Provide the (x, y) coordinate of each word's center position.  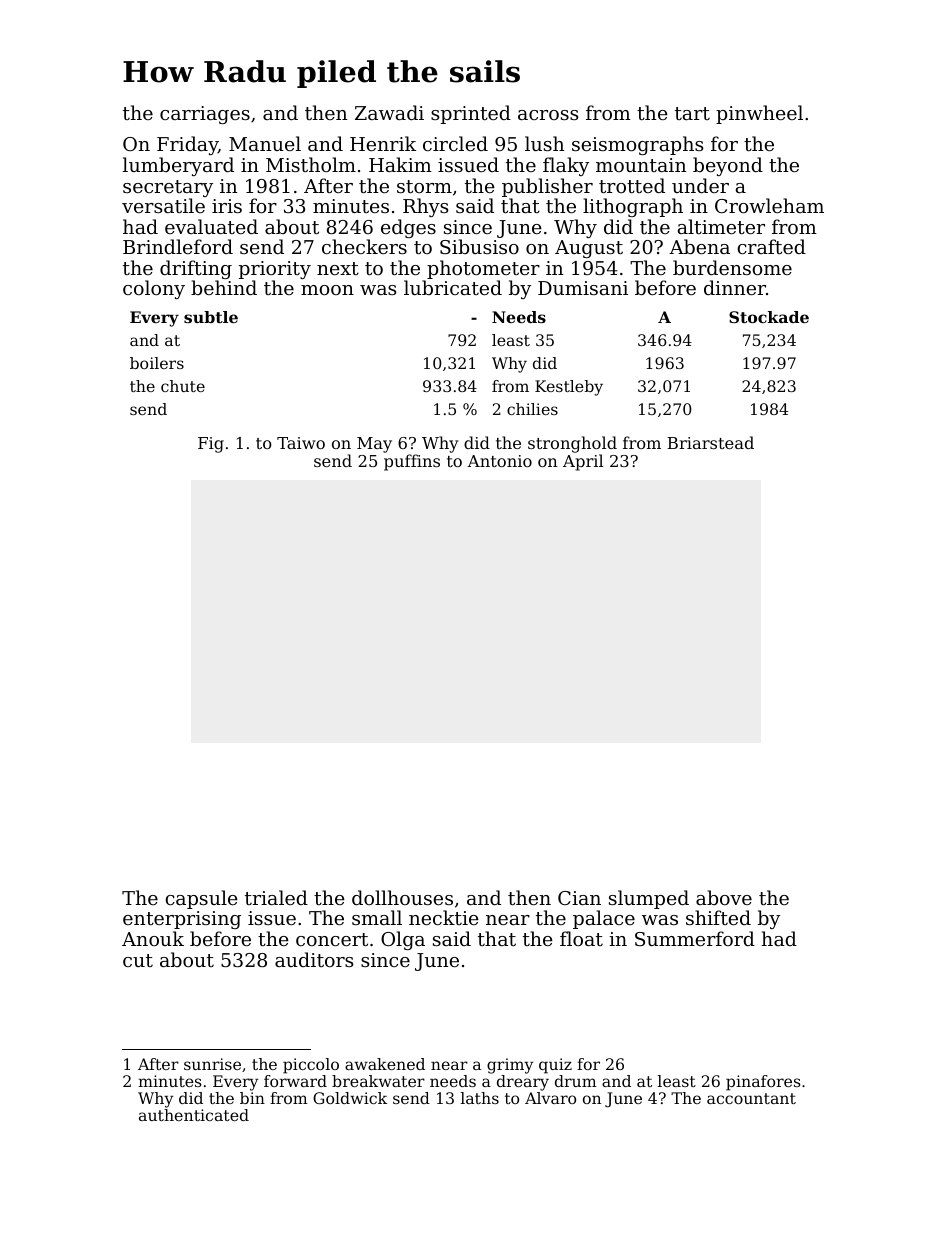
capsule (201, 899)
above (724, 897)
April (583, 462)
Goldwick (350, 1098)
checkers (364, 246)
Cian (579, 898)
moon (327, 290)
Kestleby (569, 388)
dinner (735, 287)
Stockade (769, 317)
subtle (211, 317)
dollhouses (402, 897)
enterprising (182, 920)
